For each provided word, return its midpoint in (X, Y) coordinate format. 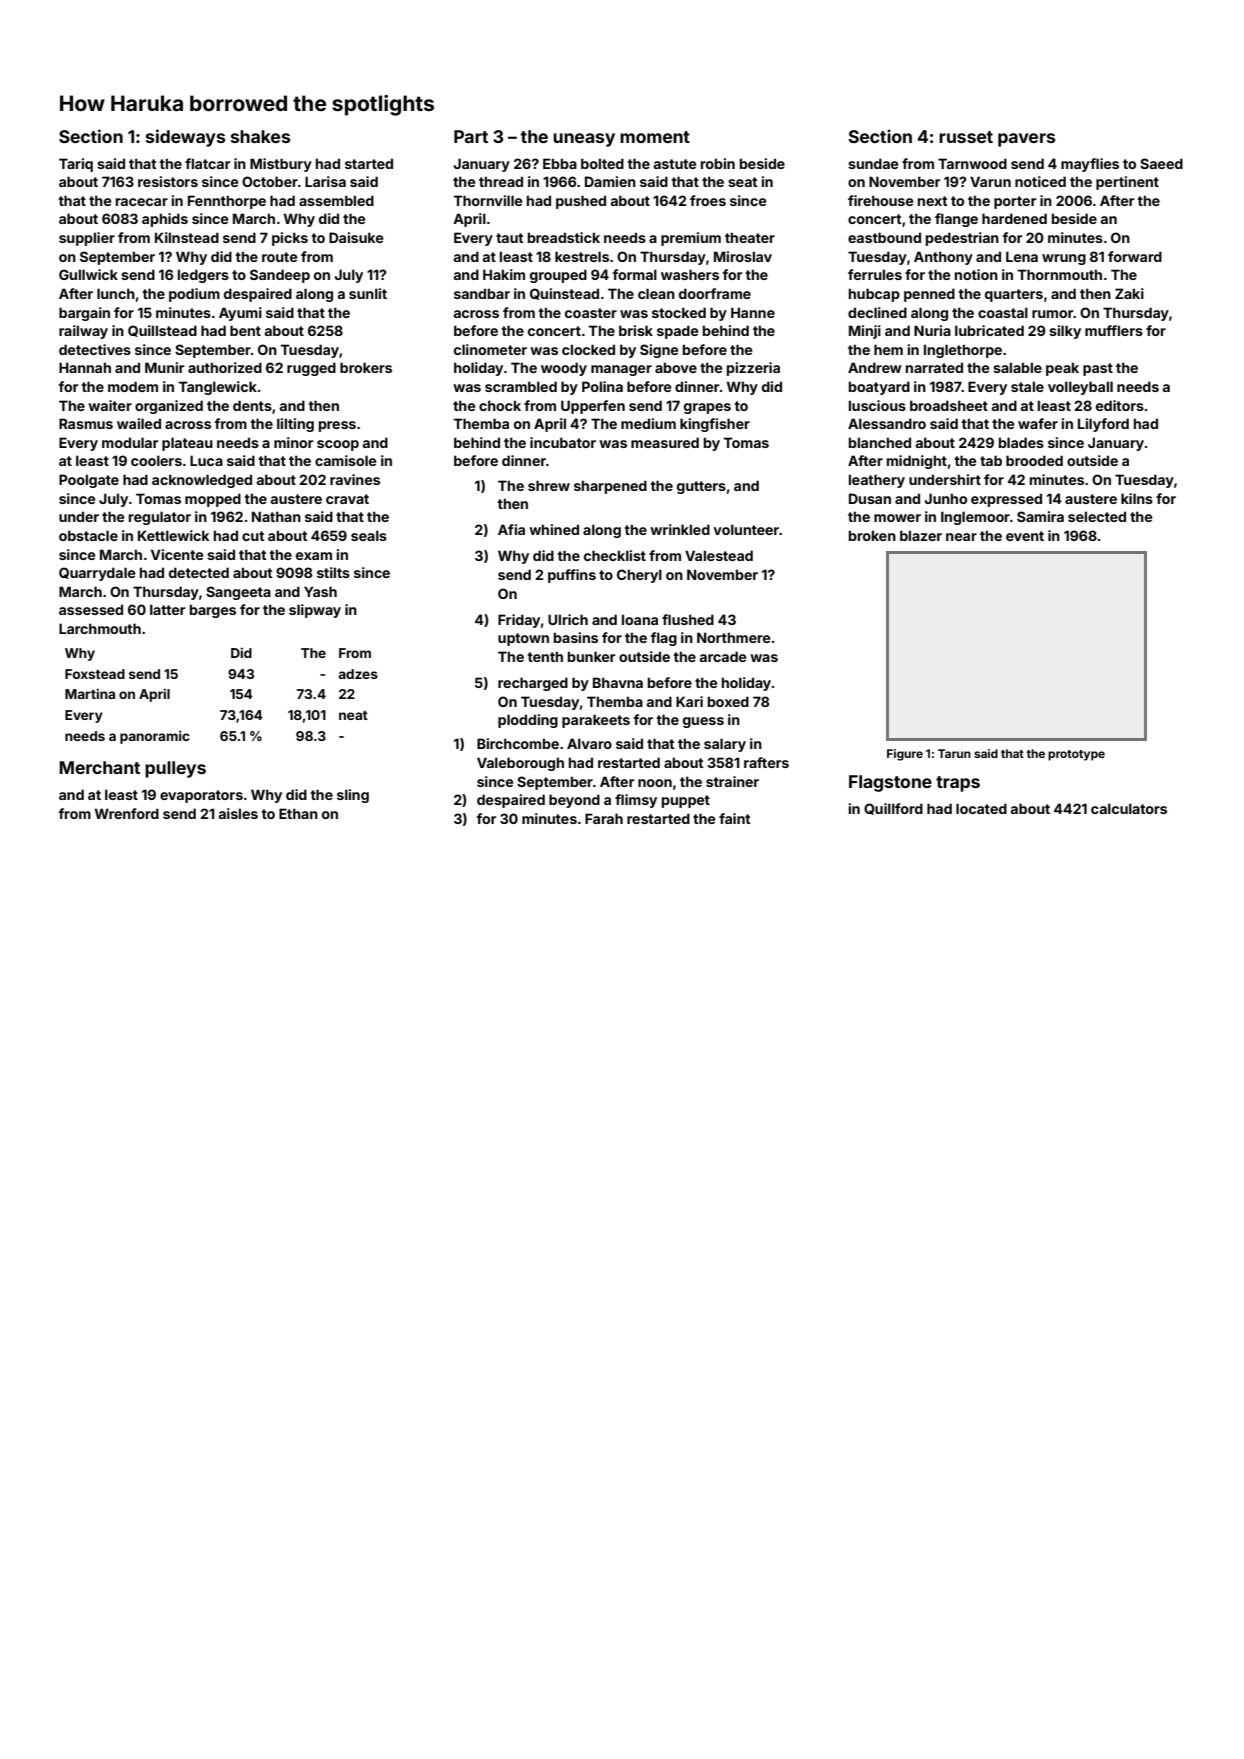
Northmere (734, 637)
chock (500, 405)
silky (1065, 332)
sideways (185, 138)
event (1025, 536)
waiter (110, 405)
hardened (1014, 218)
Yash (320, 591)
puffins (572, 576)
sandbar (482, 293)
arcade (723, 656)
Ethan (298, 813)
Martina (90, 693)
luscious (877, 405)
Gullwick (88, 274)
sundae (873, 163)
